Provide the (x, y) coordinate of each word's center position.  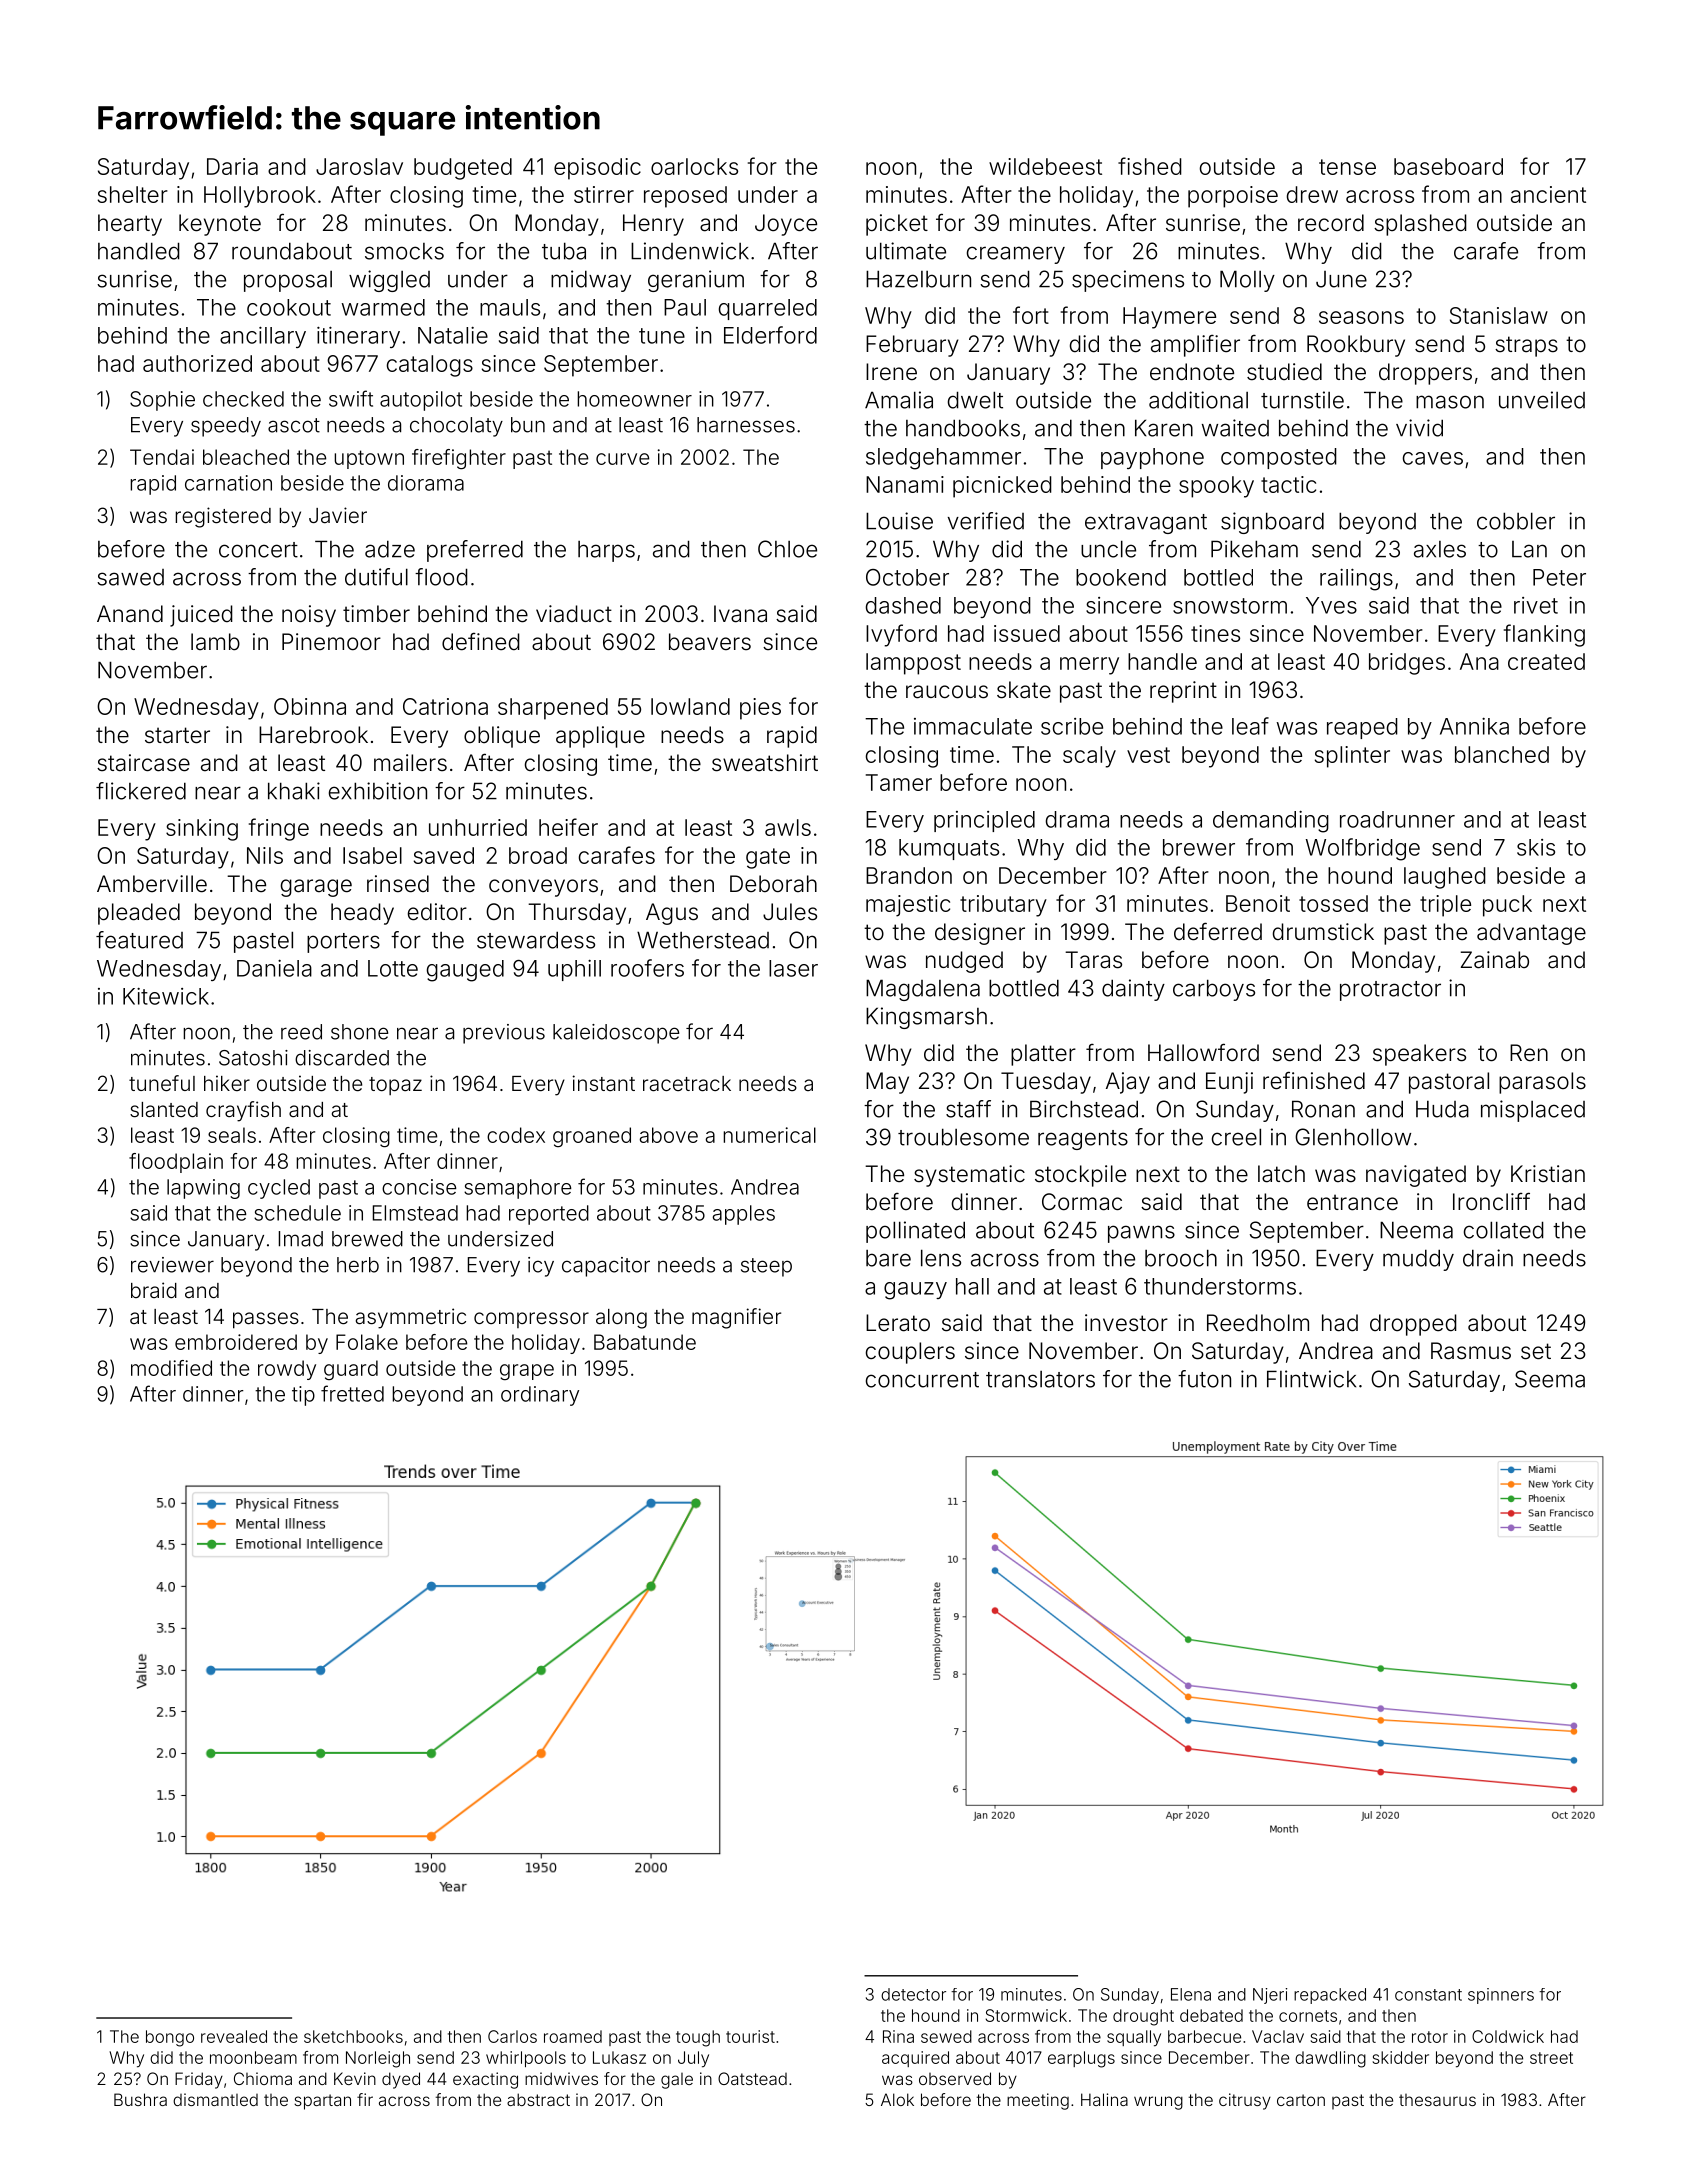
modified (171, 1368)
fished (1150, 166)
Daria (232, 166)
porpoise (1233, 197)
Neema (1416, 1230)
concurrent (922, 1380)
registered (223, 517)
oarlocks (694, 166)
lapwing (203, 1189)
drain (1488, 1258)
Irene (891, 372)
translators (1040, 1379)
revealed (234, 2036)
